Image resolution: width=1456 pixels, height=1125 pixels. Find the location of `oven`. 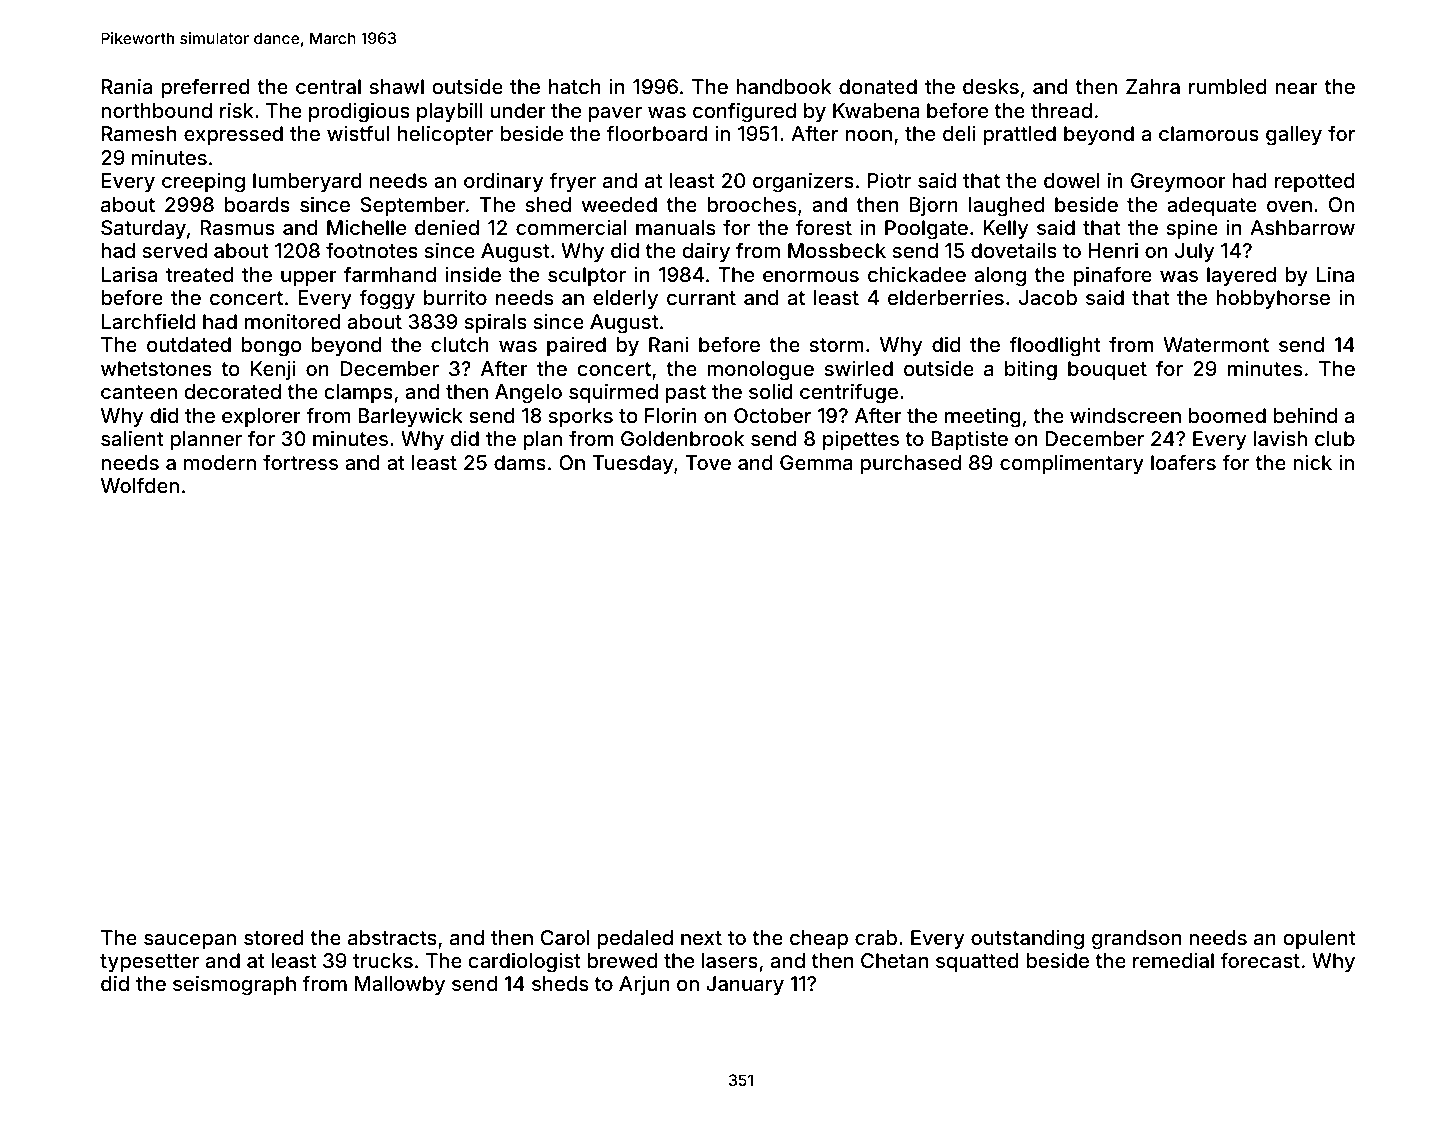

oven is located at coordinates (1289, 206).
